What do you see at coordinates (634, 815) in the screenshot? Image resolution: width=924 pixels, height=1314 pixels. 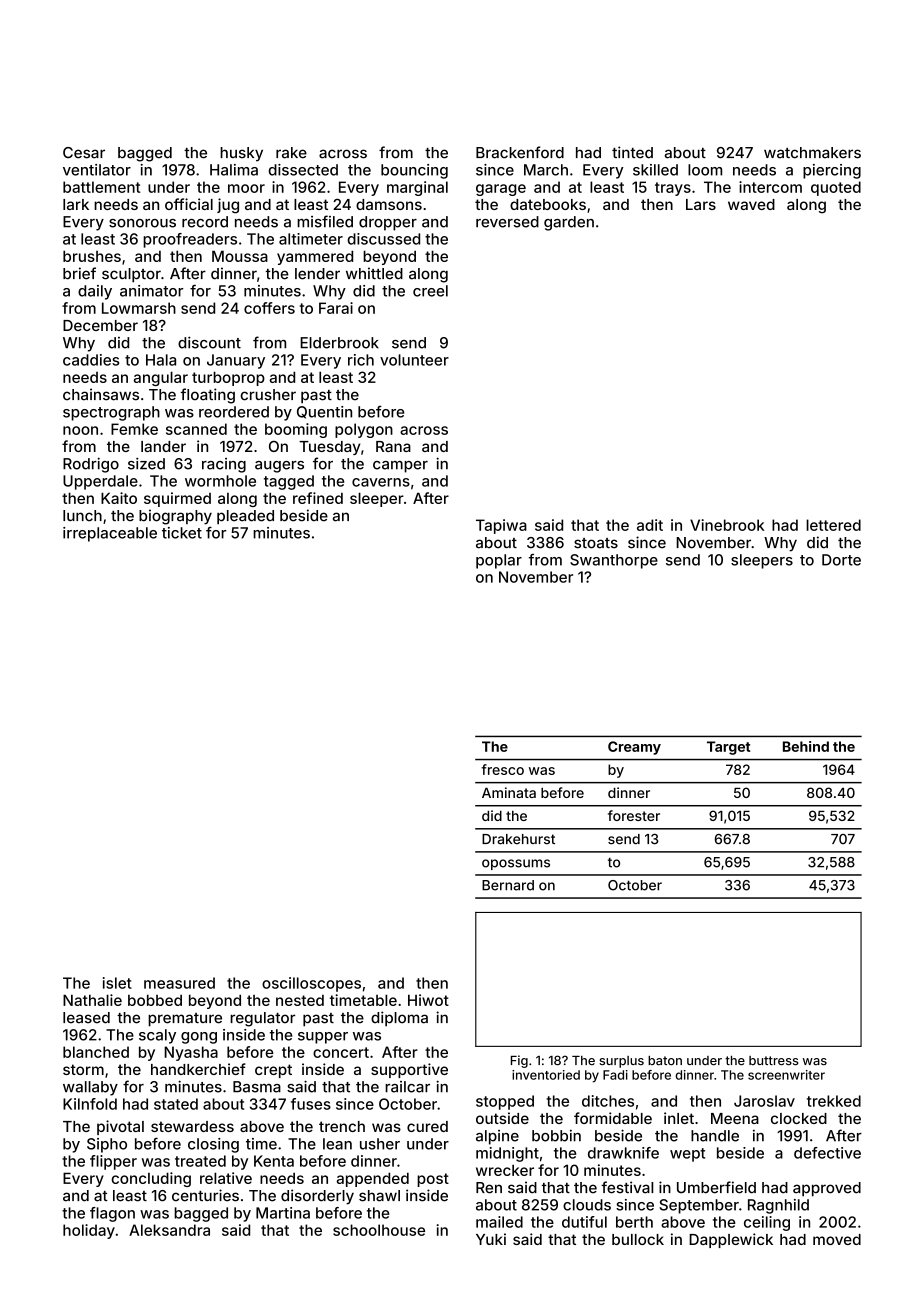 I see `forester` at bounding box center [634, 815].
